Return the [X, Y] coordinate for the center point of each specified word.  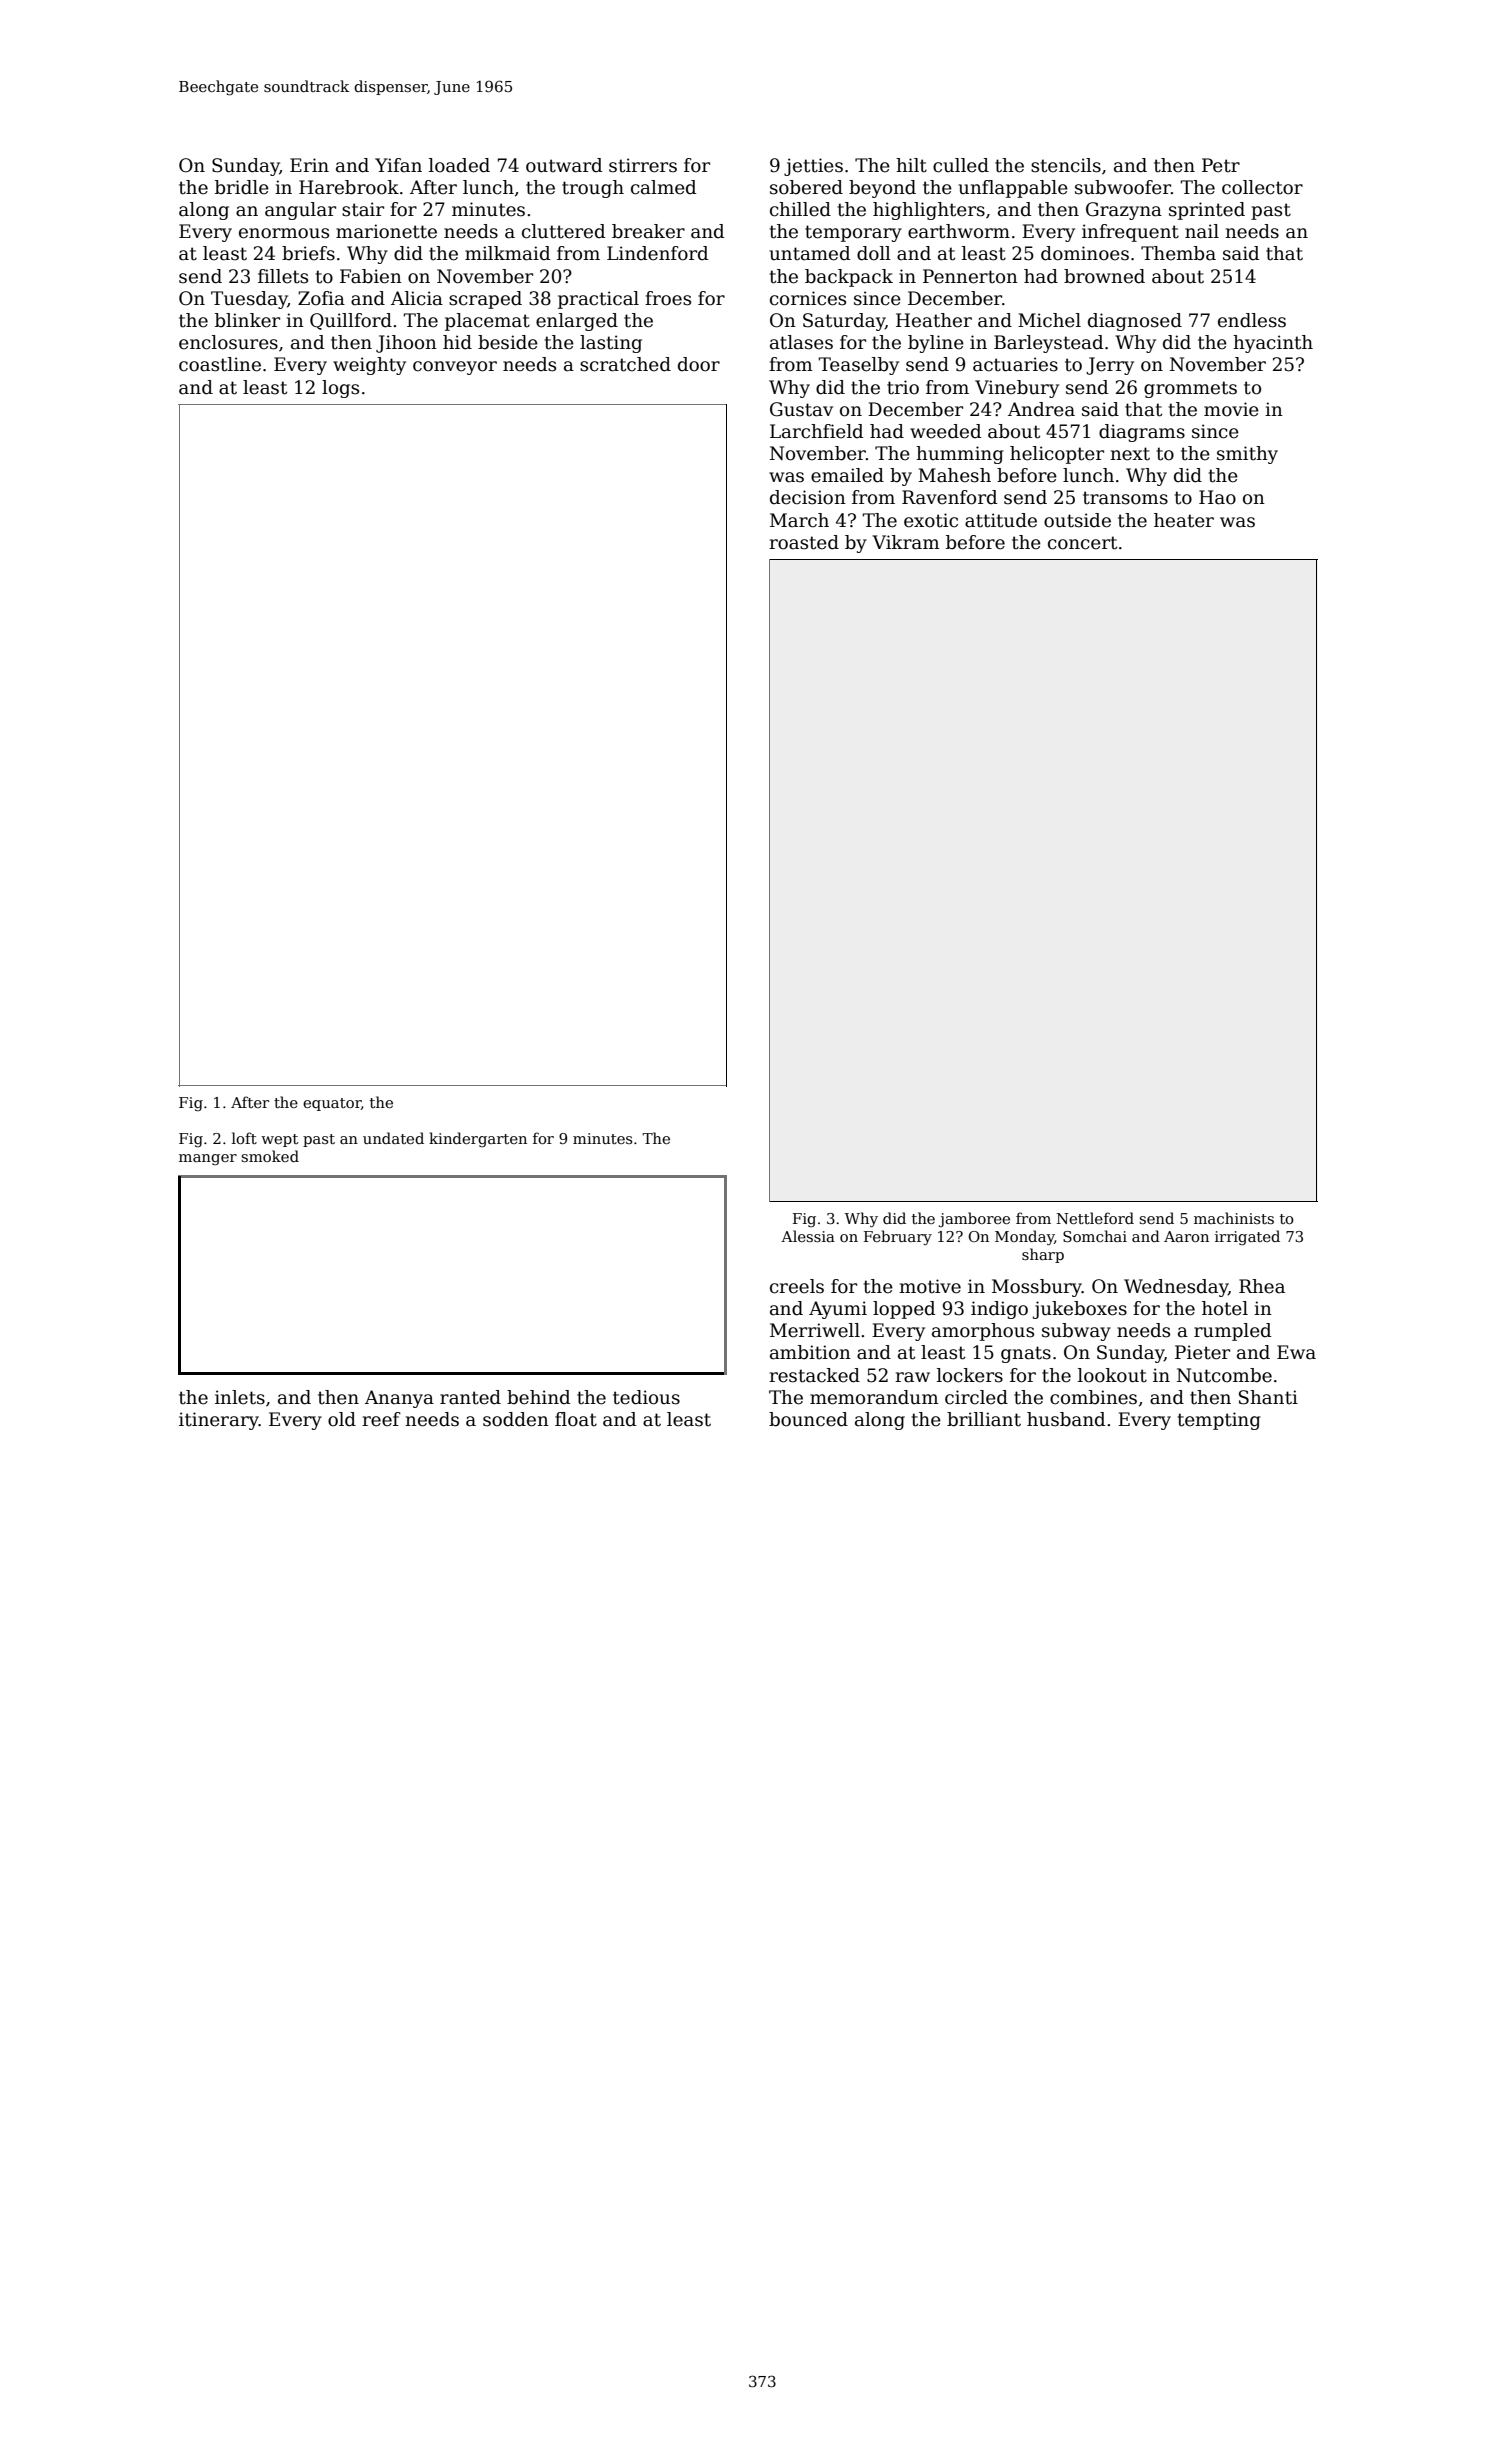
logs [340, 389]
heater [1184, 520]
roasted [804, 542]
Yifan [398, 165]
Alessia [808, 1236]
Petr [1221, 165]
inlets [240, 1397]
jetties [813, 167]
